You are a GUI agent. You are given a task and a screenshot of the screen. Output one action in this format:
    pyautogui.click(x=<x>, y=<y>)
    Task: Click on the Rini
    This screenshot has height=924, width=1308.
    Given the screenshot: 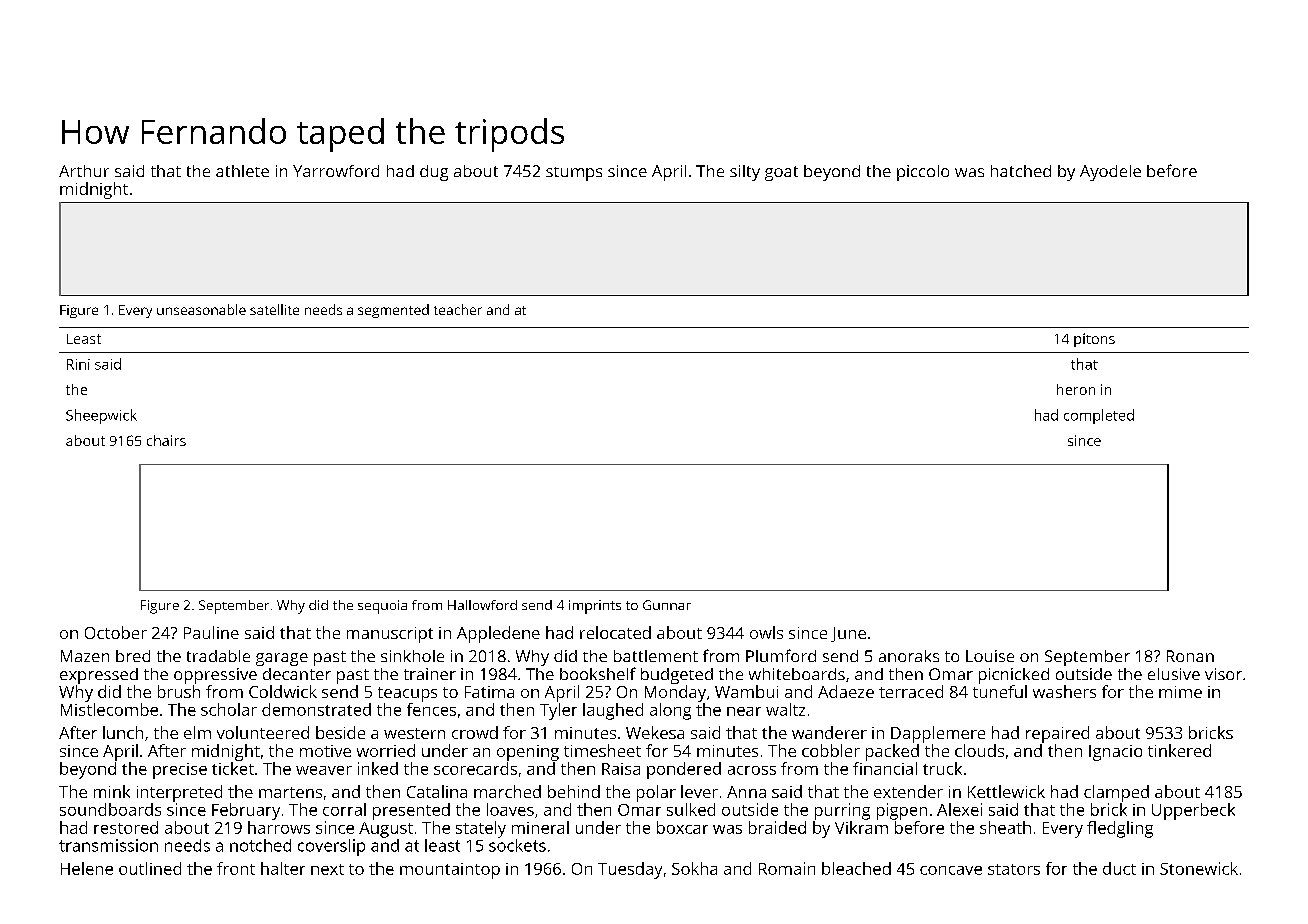 What is the action you would take?
    pyautogui.click(x=78, y=364)
